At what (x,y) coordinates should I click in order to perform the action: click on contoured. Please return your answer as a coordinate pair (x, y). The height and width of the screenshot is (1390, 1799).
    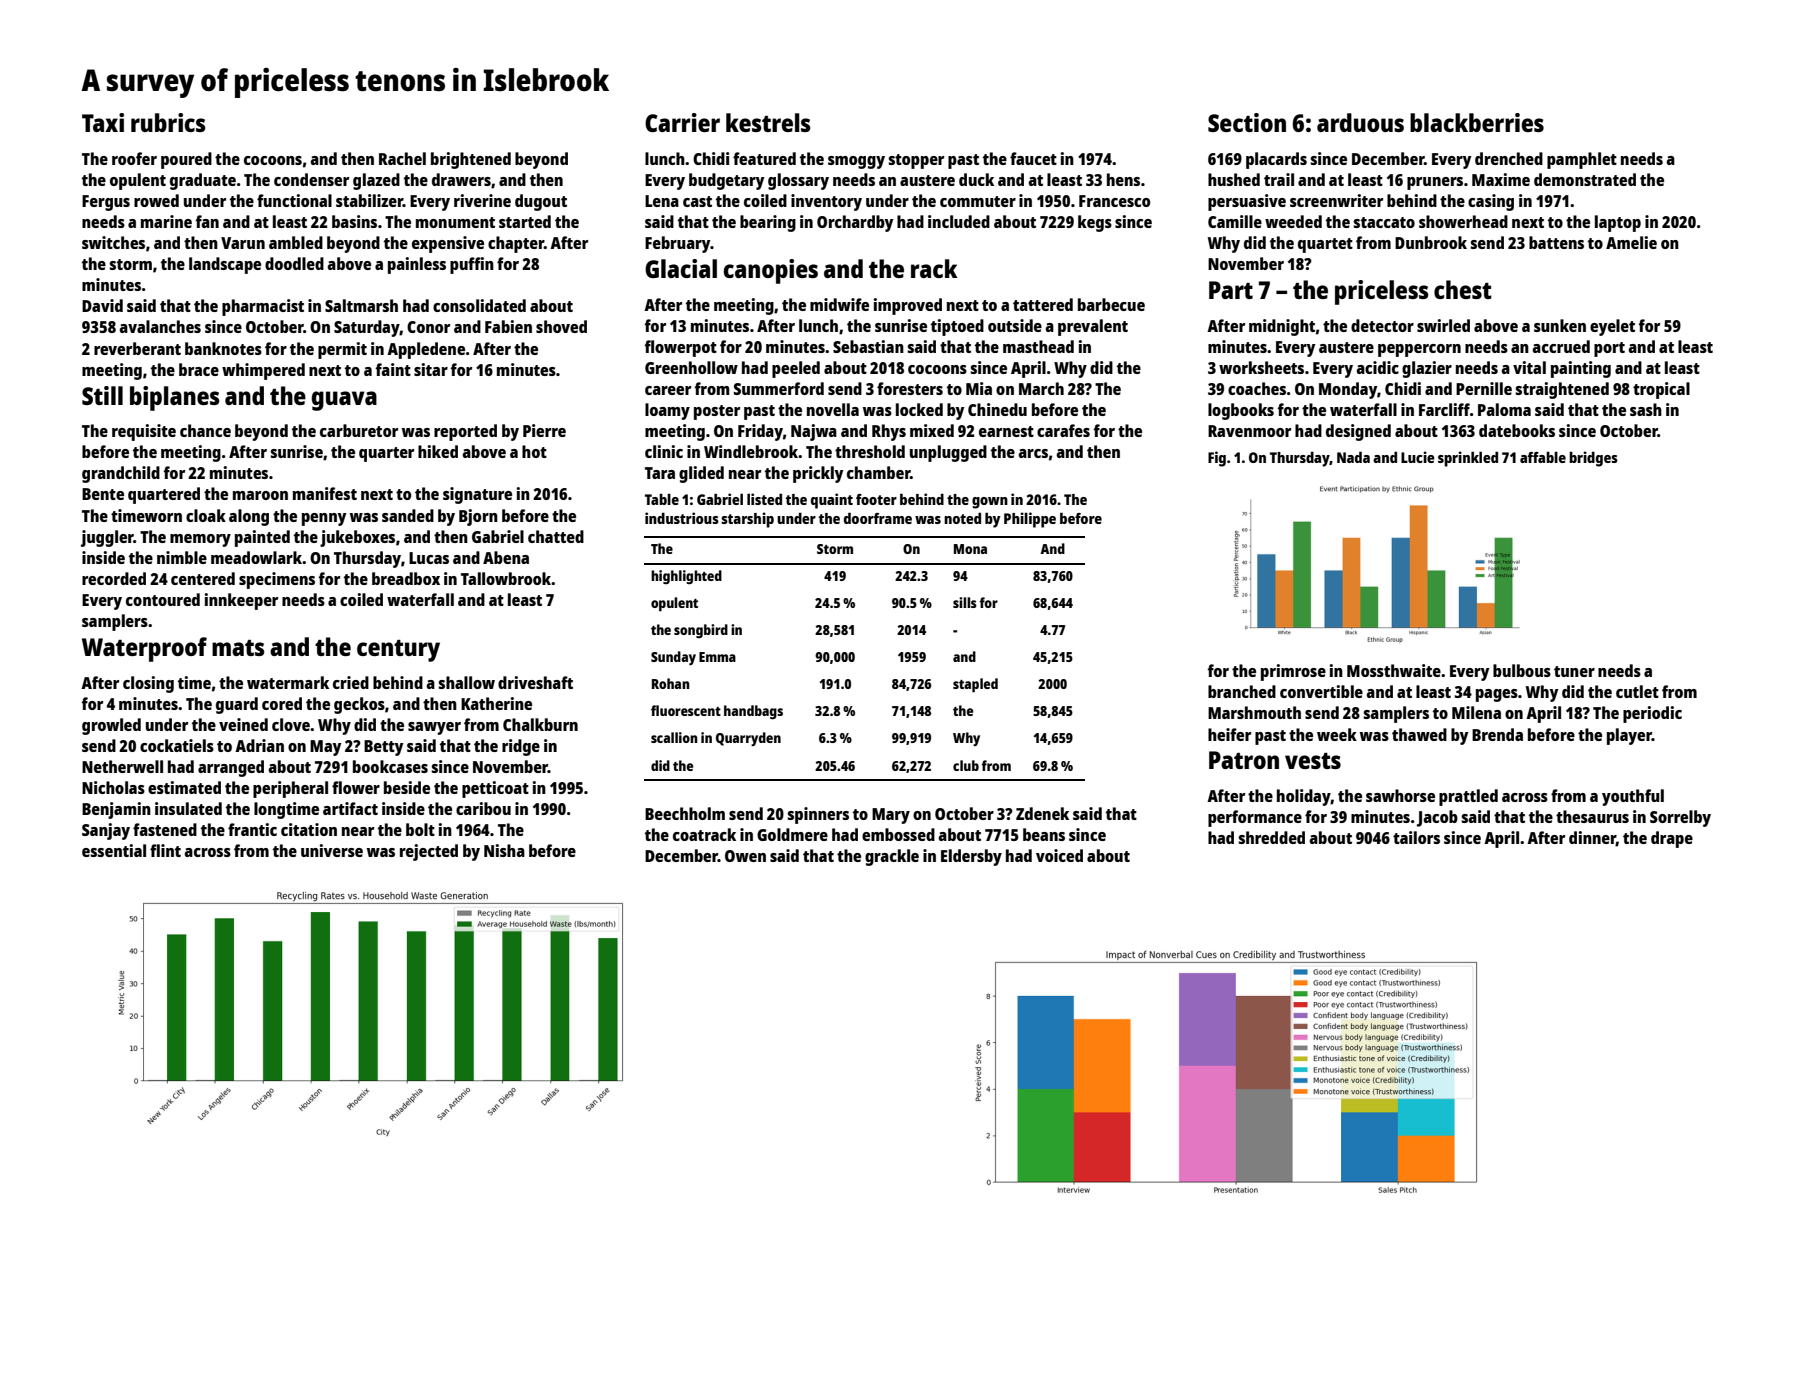
    Looking at the image, I should click on (163, 599).
